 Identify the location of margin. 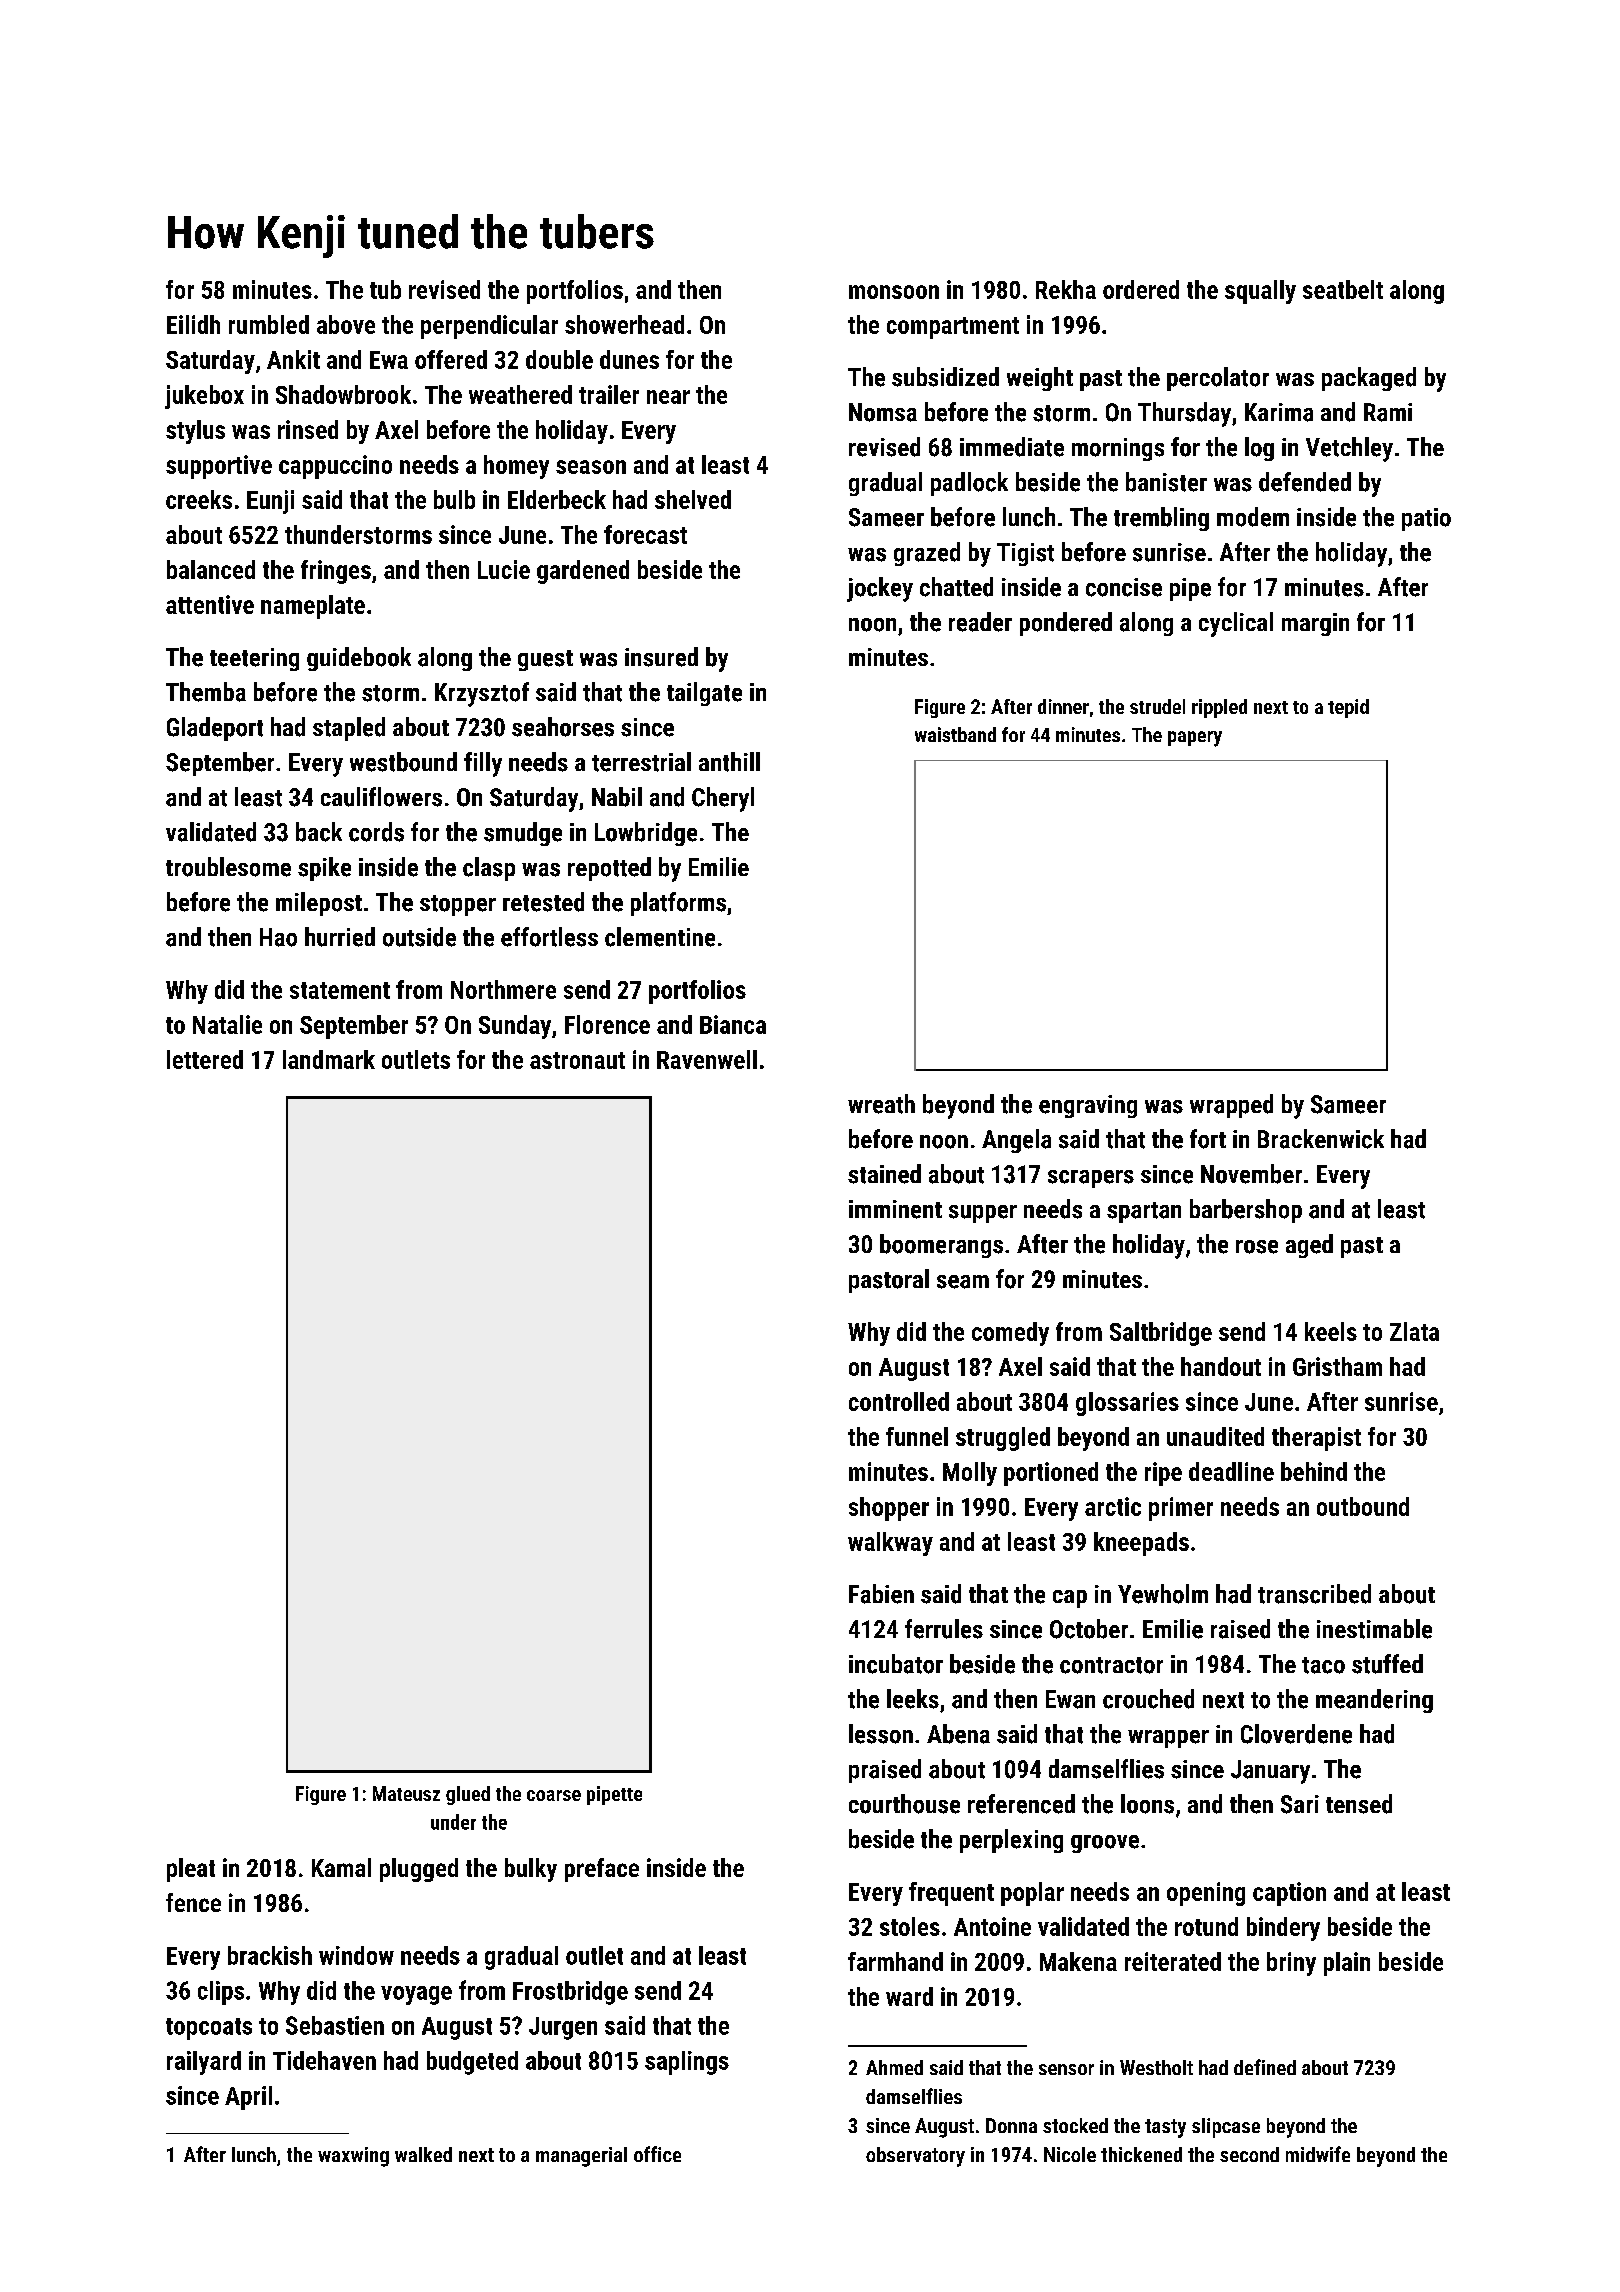
(1315, 624).
